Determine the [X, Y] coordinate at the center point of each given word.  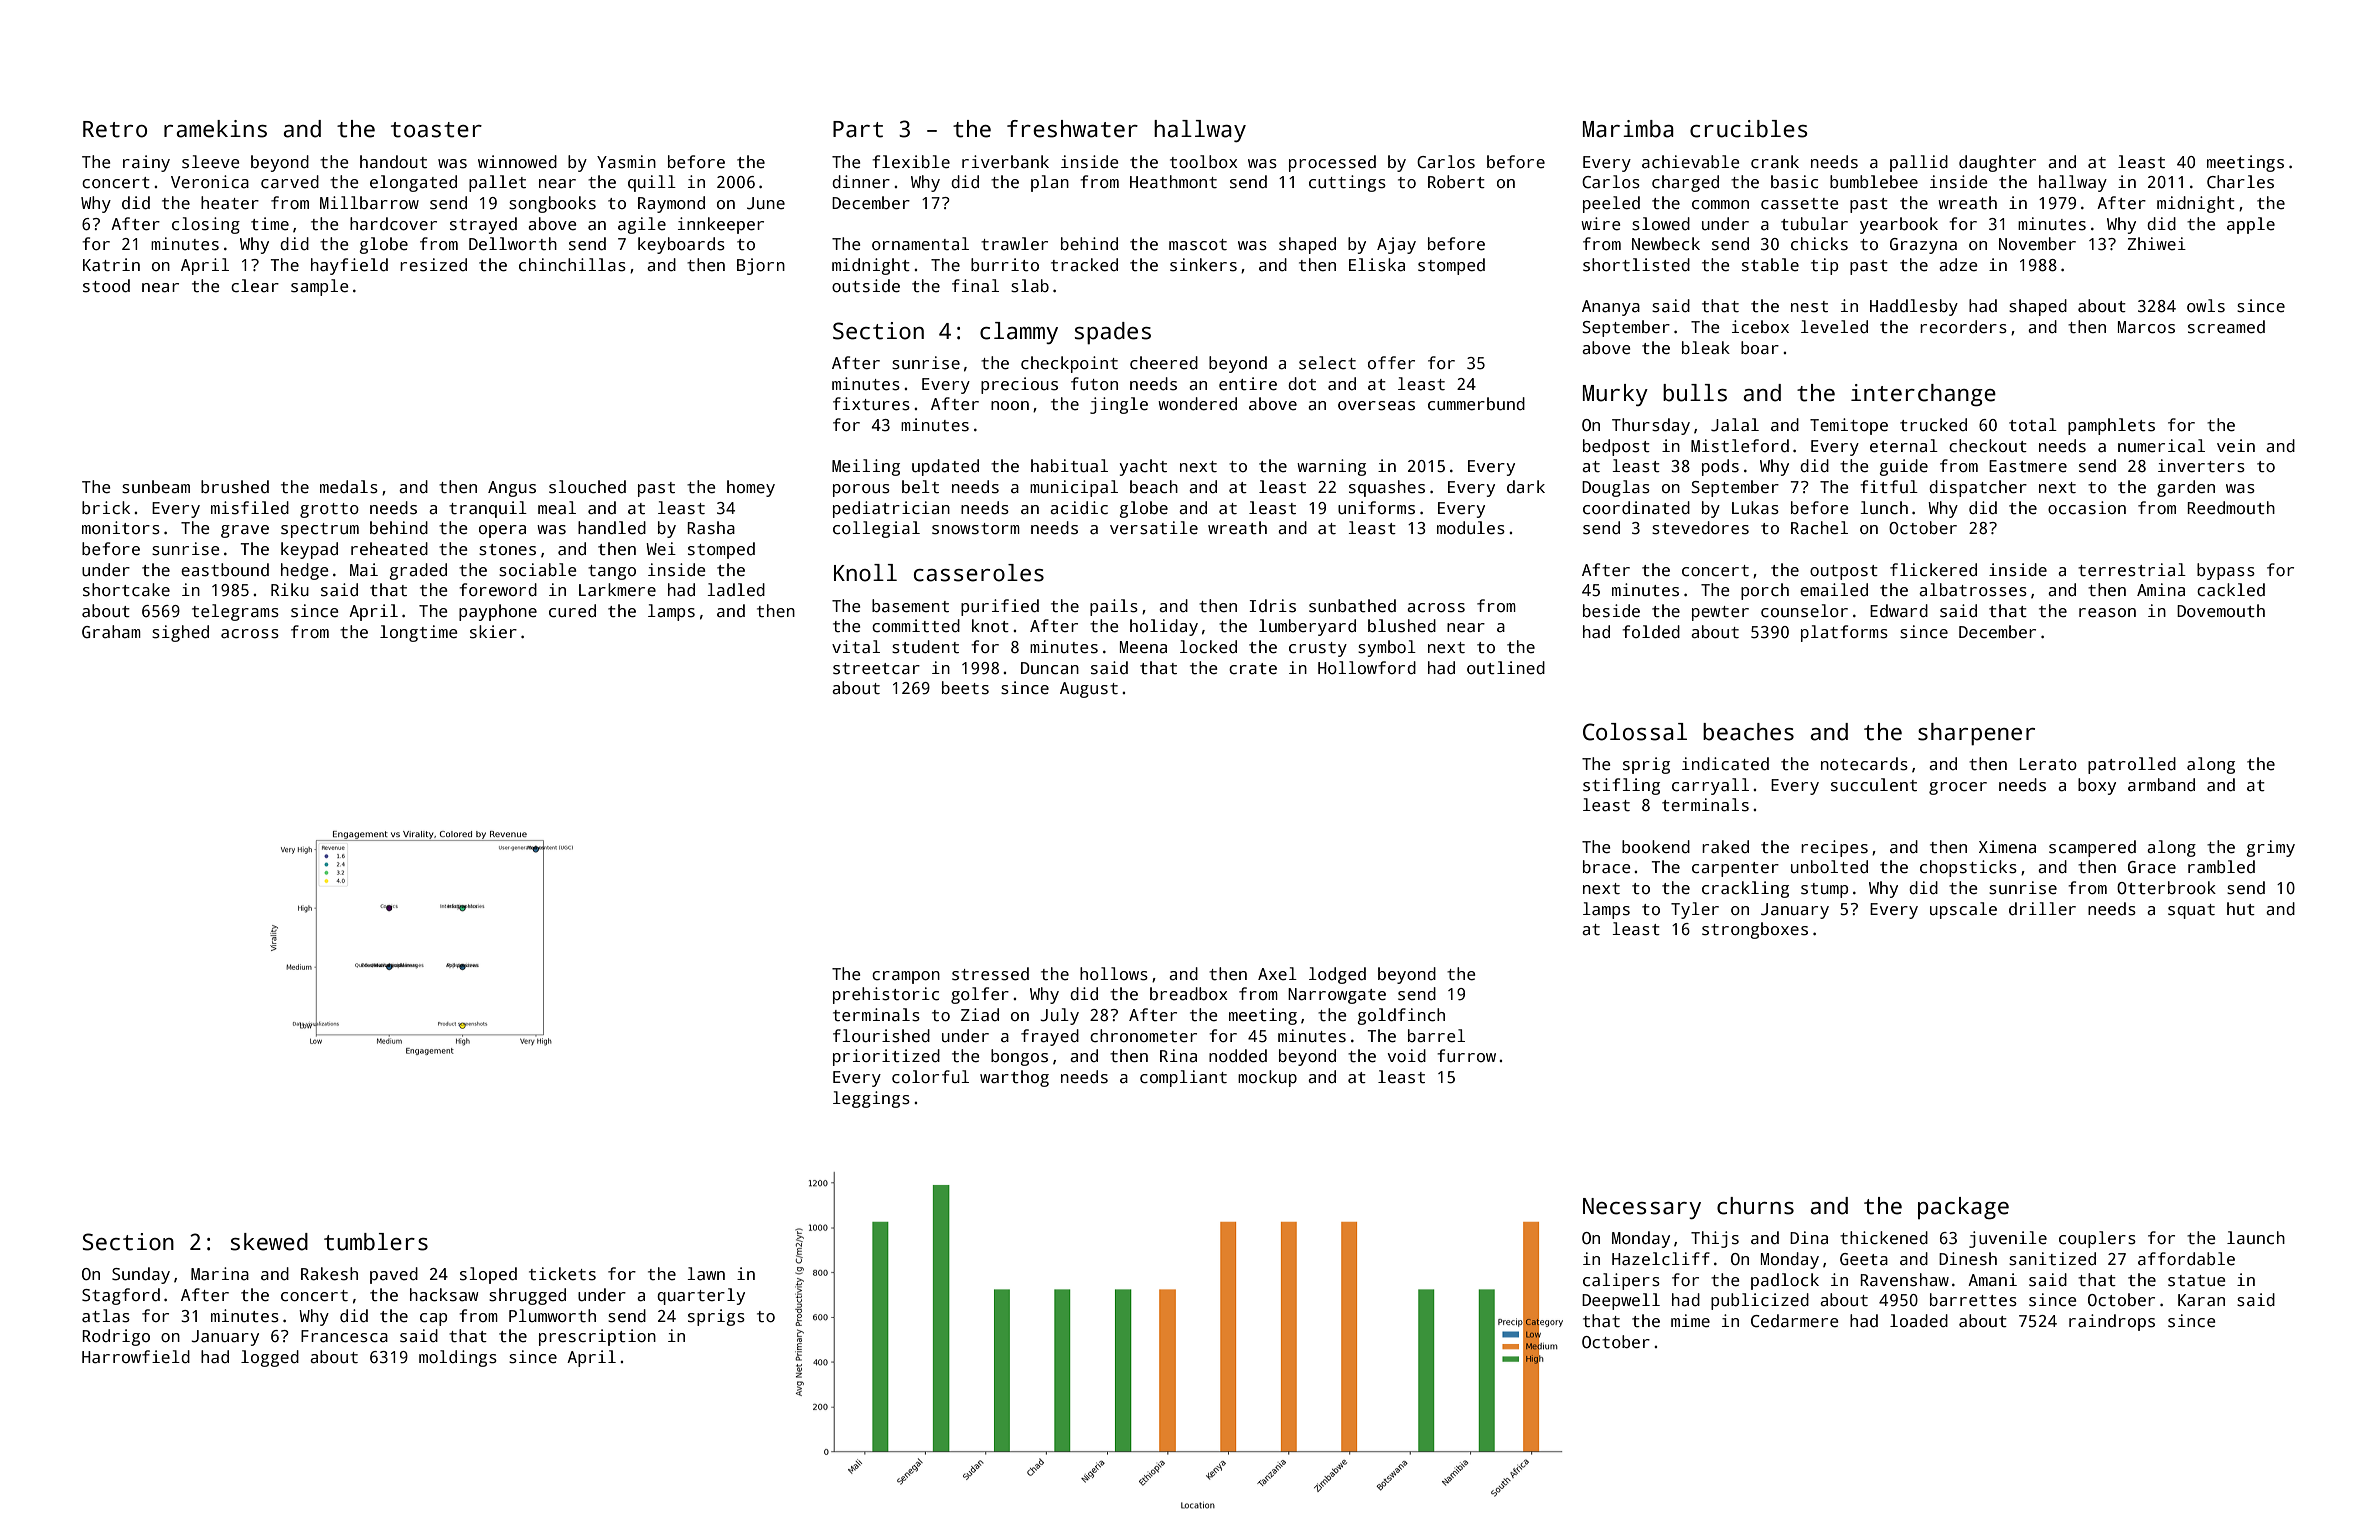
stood [106, 286]
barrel [1436, 1036]
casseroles [979, 573]
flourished [881, 1036]
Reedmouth [2231, 508]
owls [2206, 306]
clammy [1019, 333]
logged [270, 1358]
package [1963, 1208]
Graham [111, 632]
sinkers [1203, 265]
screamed [2226, 327]
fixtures [871, 404]
